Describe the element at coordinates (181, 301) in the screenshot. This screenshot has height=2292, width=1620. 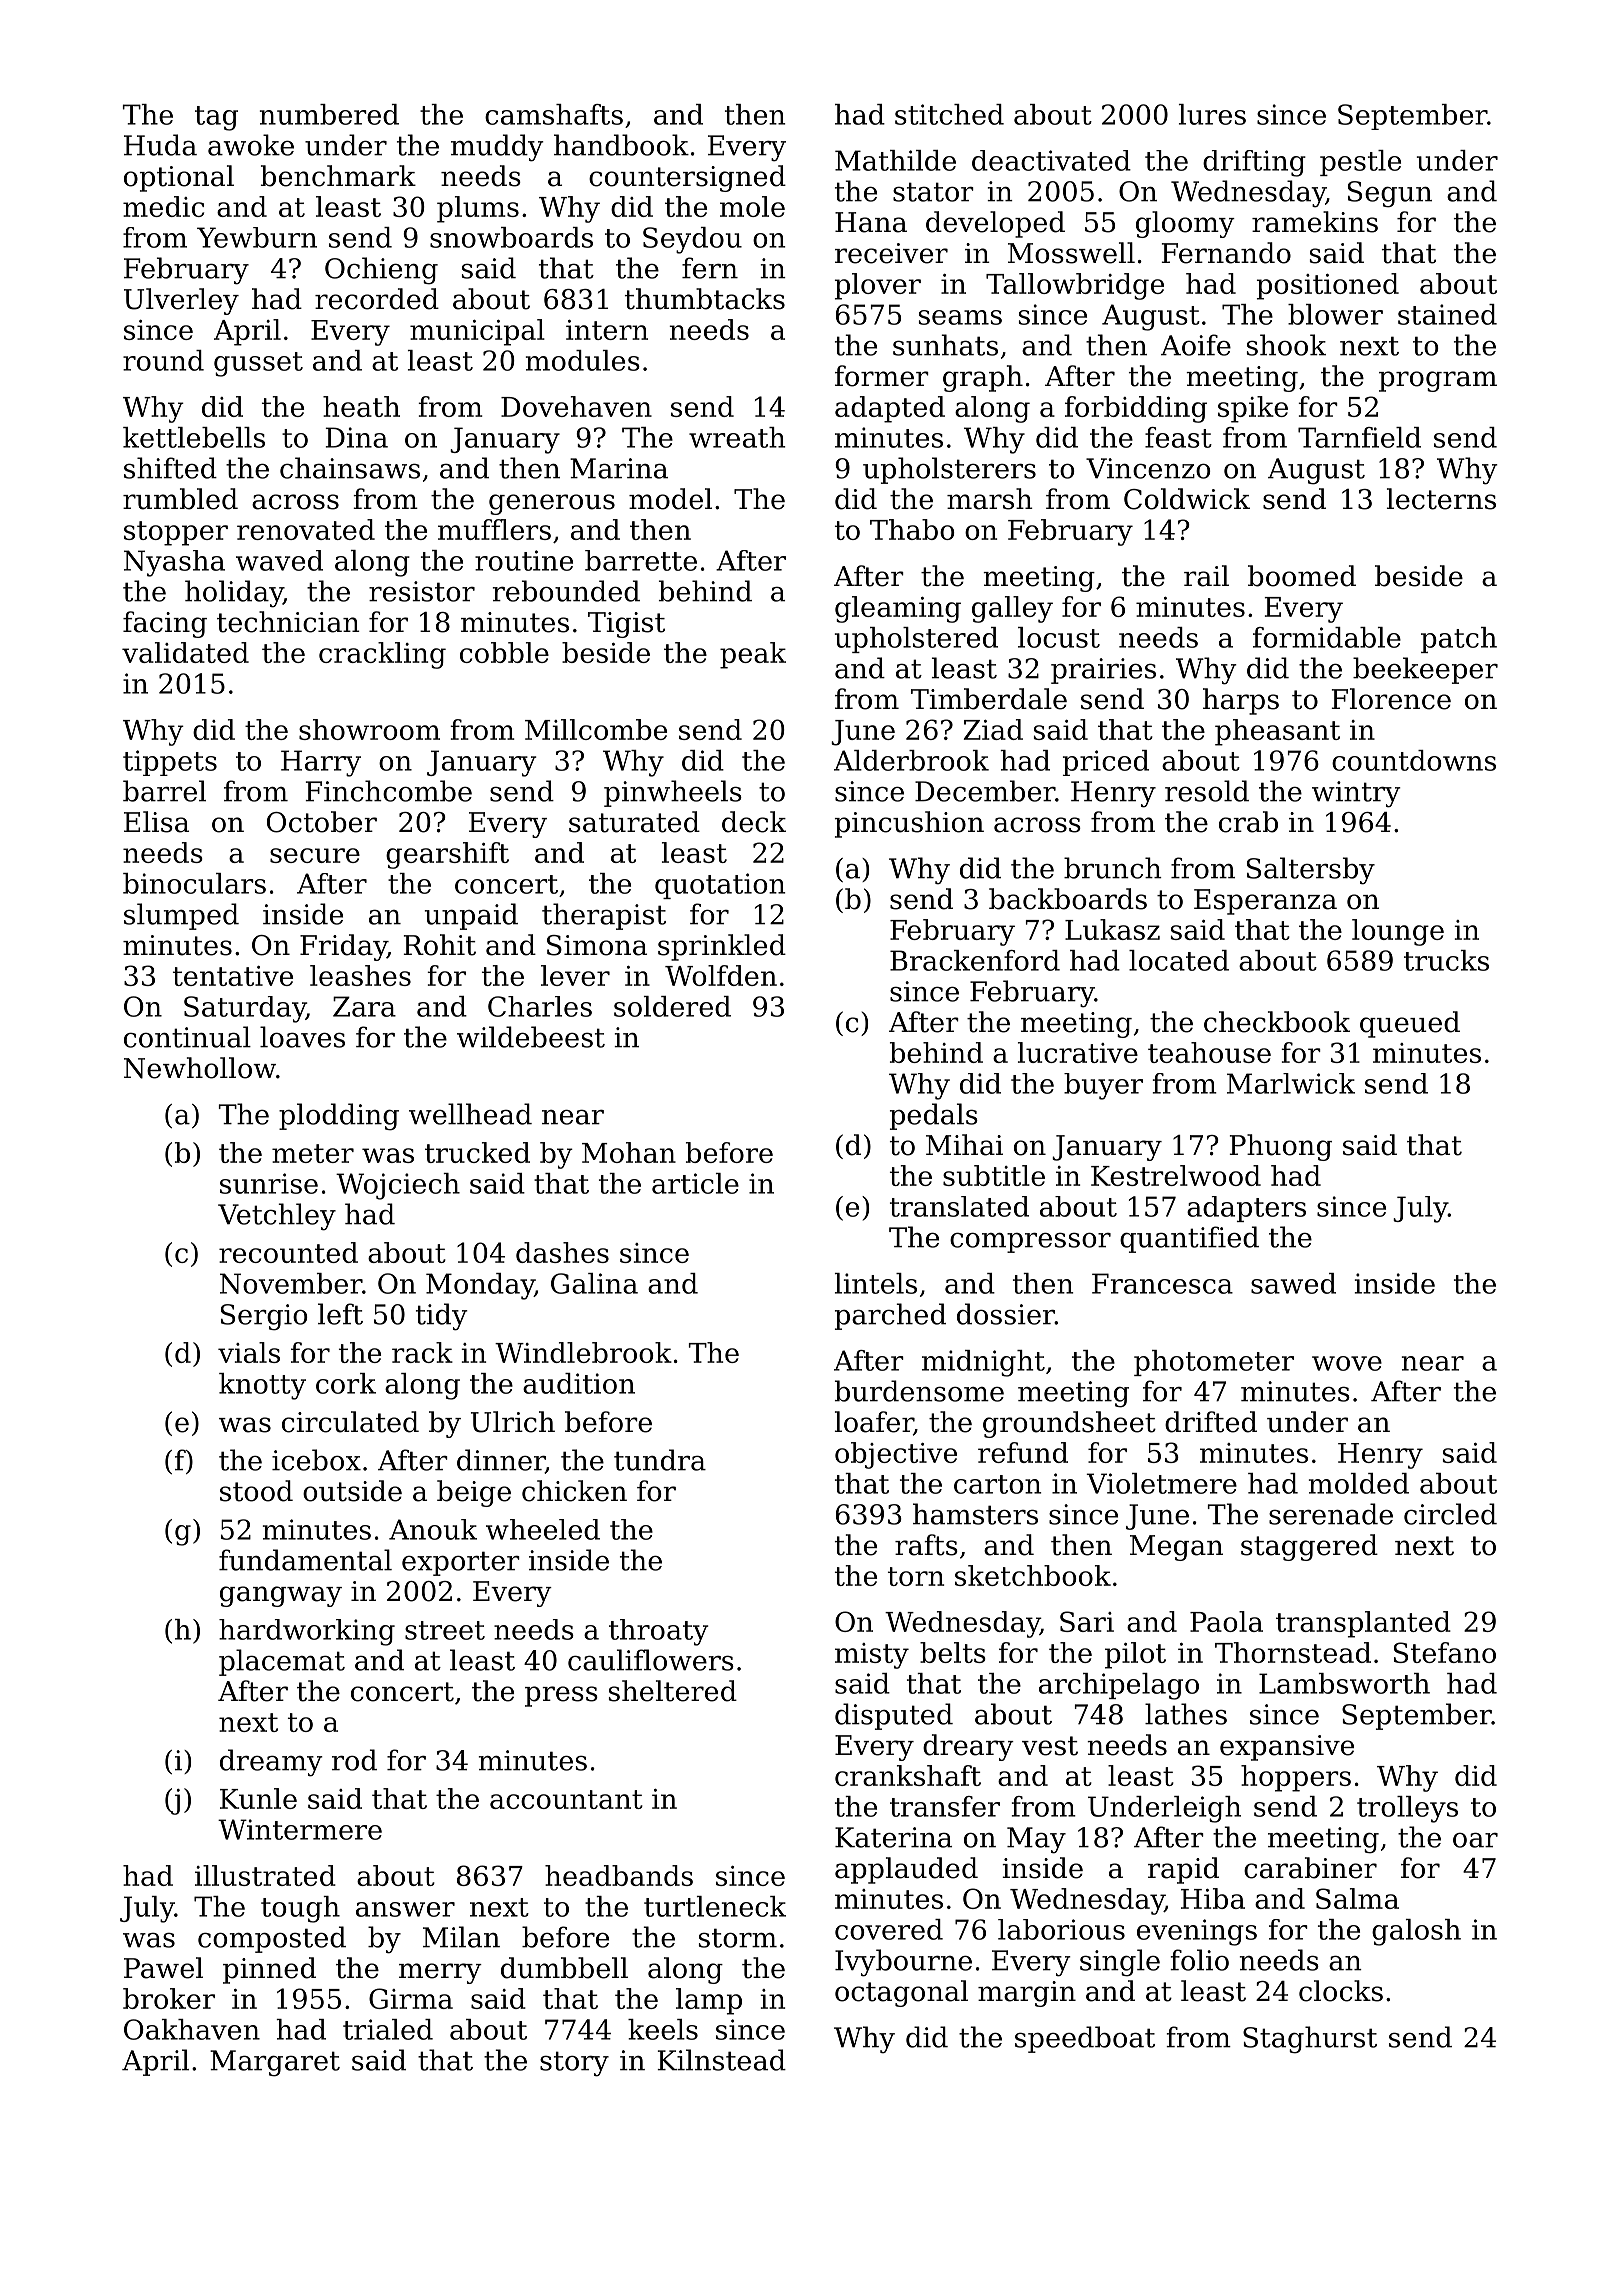
I see `Ulverley` at that location.
